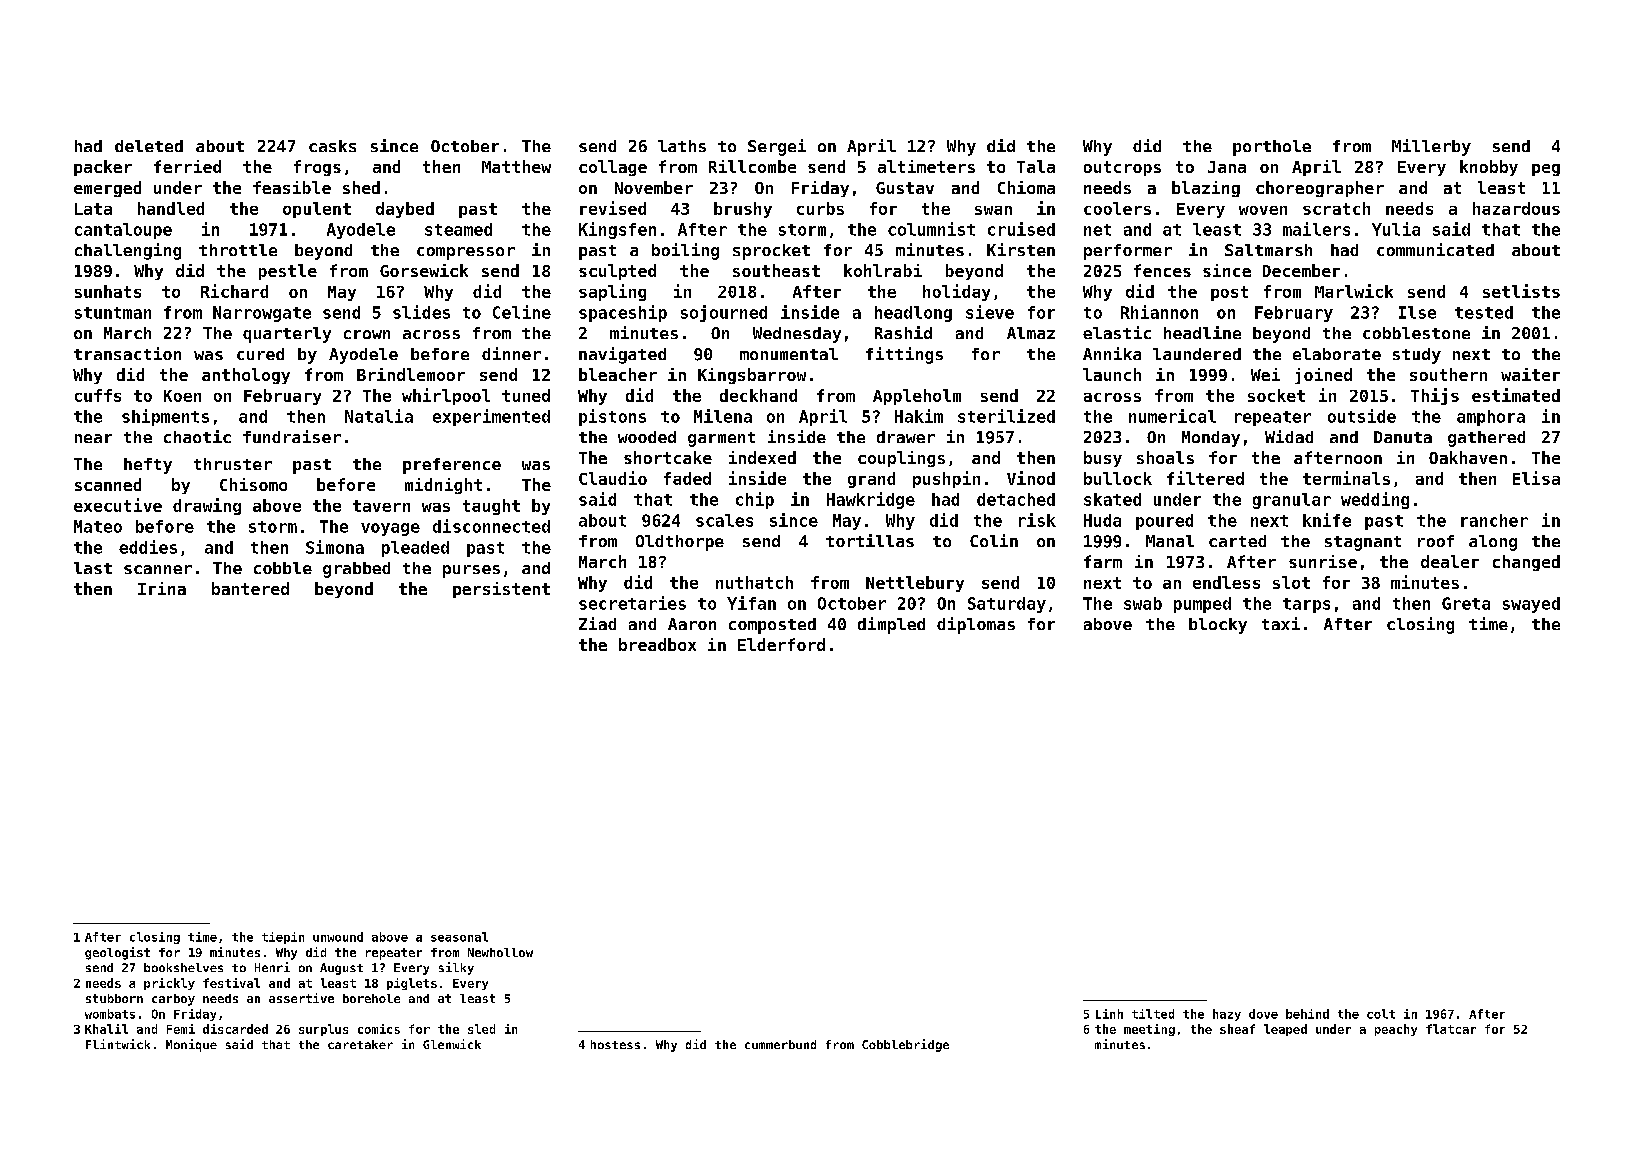  What do you see at coordinates (1431, 147) in the image?
I see `Millerby` at bounding box center [1431, 147].
